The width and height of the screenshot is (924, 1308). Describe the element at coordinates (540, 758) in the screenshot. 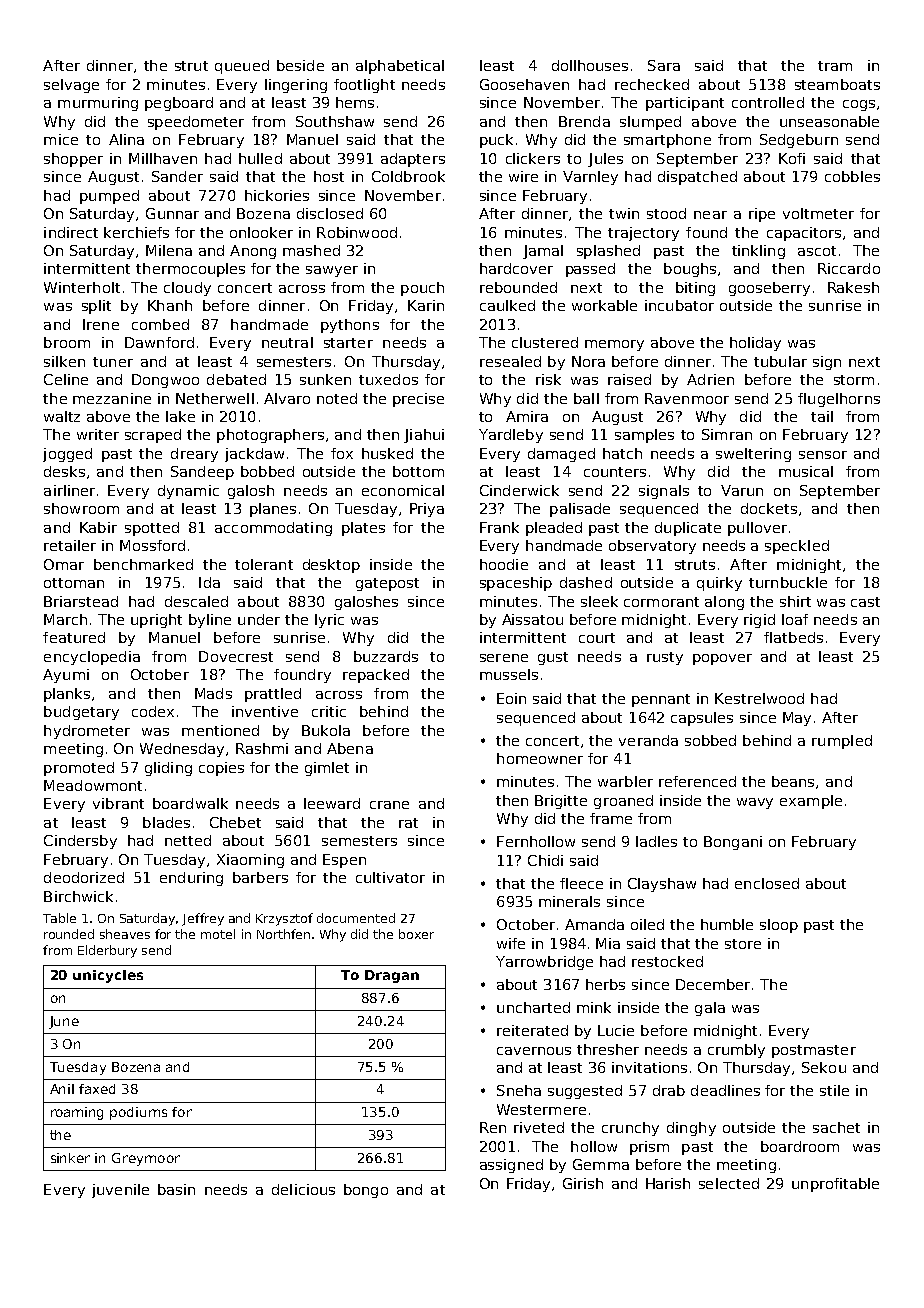

I see `homeowner` at that location.
